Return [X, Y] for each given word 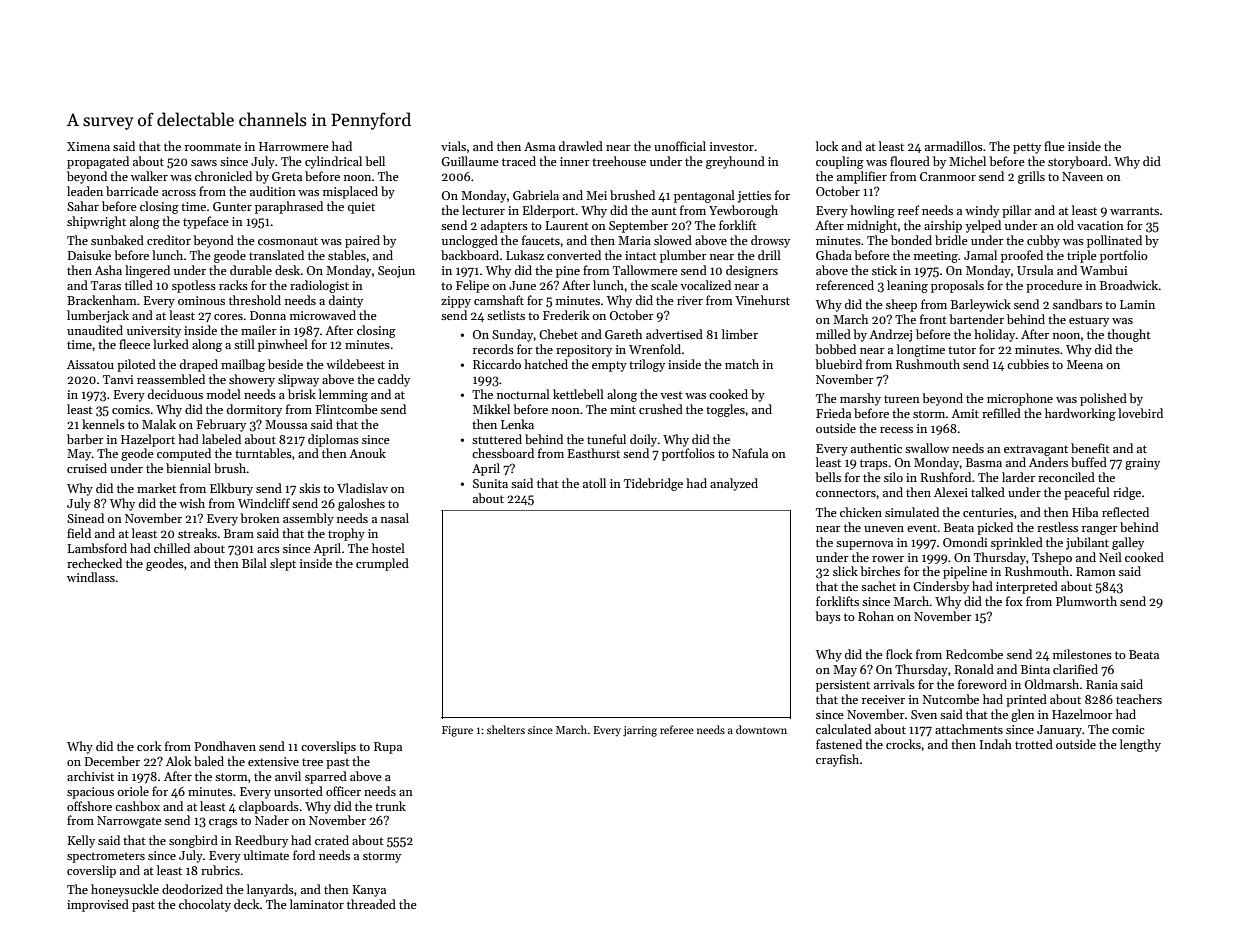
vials [453, 146]
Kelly [81, 841]
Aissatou [90, 364]
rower [888, 559]
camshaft [499, 300]
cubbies [1028, 364]
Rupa [388, 748]
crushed [661, 409]
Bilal [254, 563]
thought [1129, 335]
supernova [864, 545]
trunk [390, 806]
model [224, 394]
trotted [1034, 744]
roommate [213, 147]
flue [1054, 146]
